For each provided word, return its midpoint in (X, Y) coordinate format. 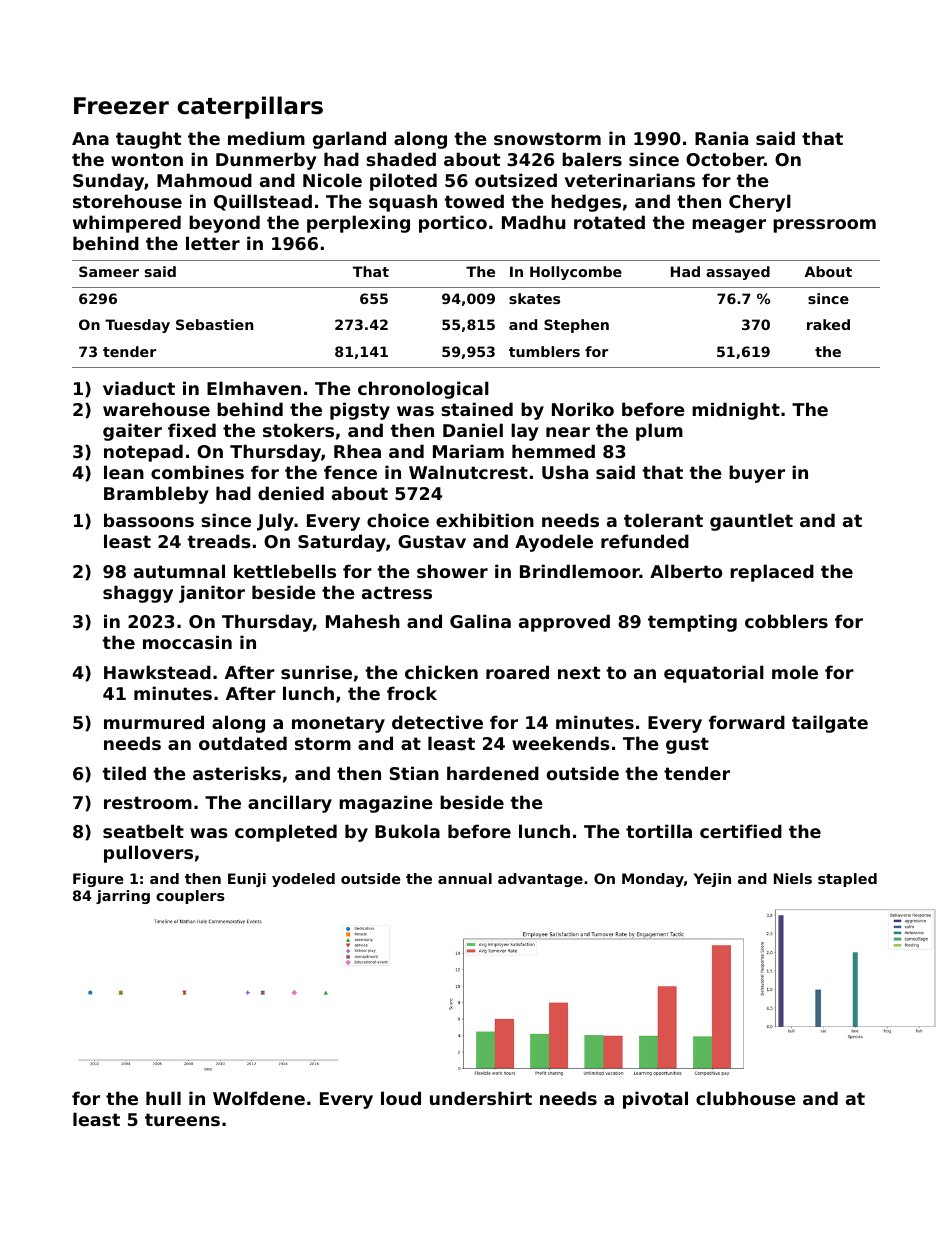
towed (474, 201)
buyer (757, 474)
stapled (847, 880)
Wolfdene (259, 1098)
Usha (565, 472)
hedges (586, 203)
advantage (540, 880)
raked (828, 324)
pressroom (824, 226)
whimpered (127, 224)
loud (401, 1098)
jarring (123, 897)
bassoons (149, 520)
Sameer (109, 271)
